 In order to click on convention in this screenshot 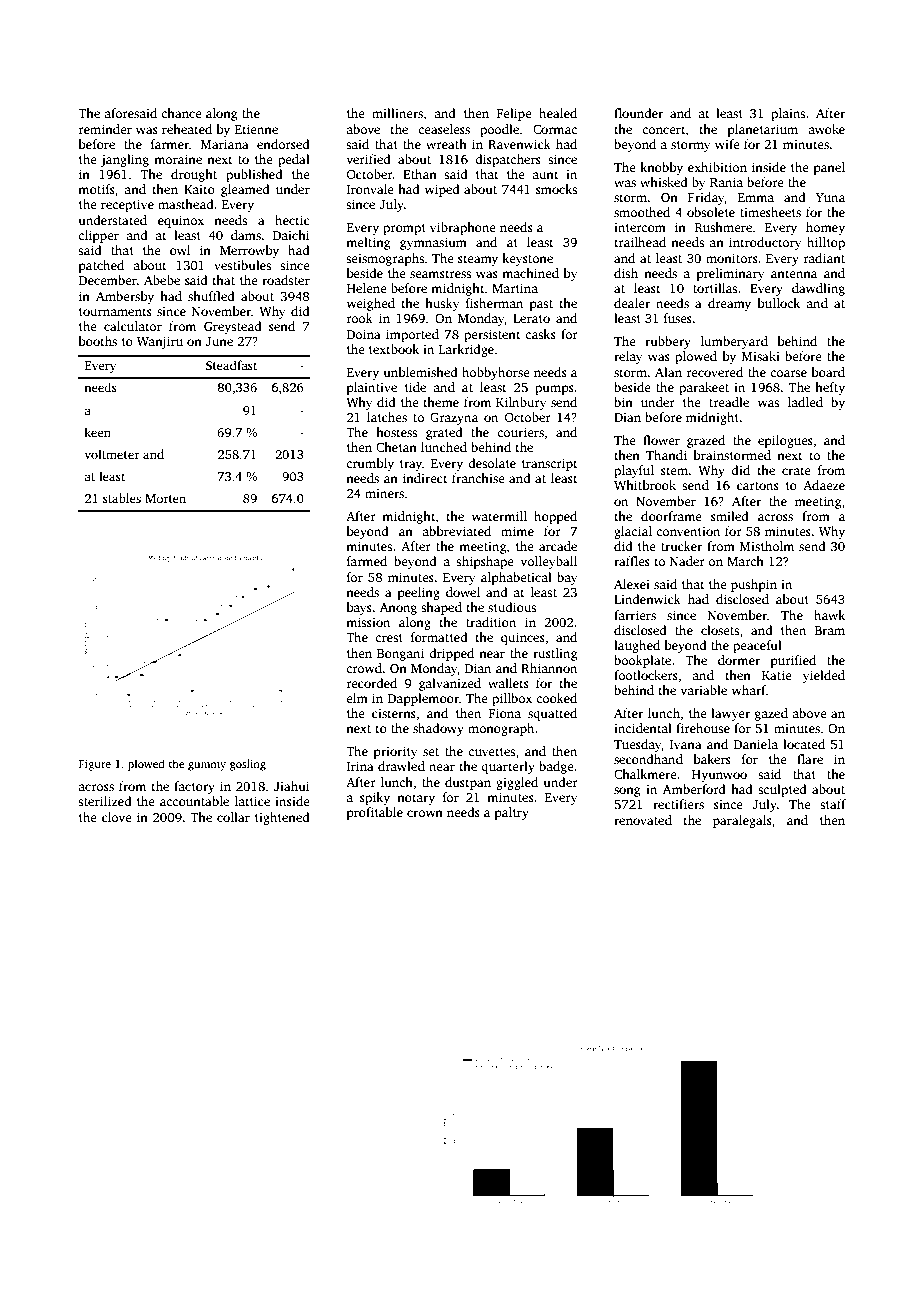, I will do `click(688, 531)`.
